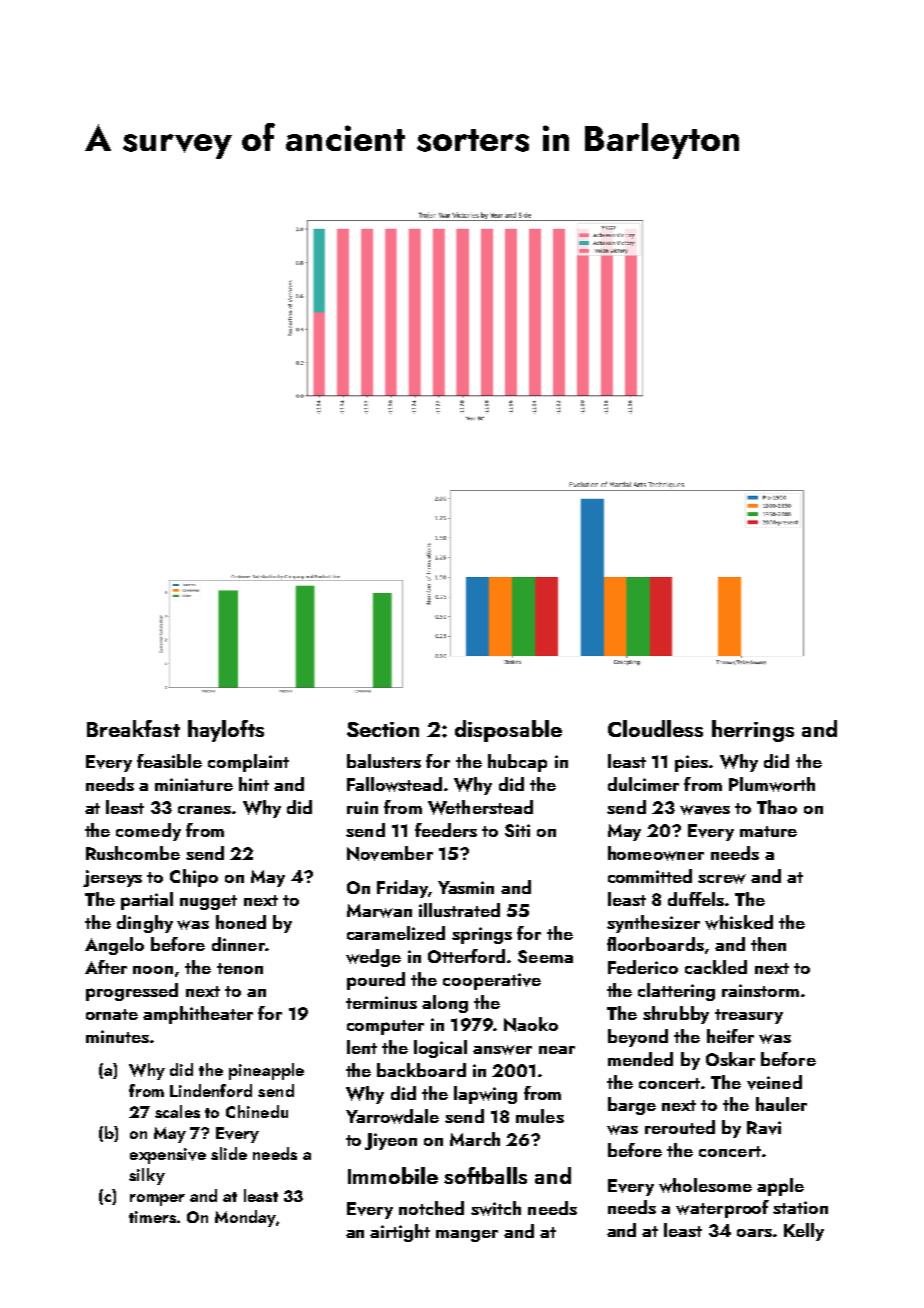 The image size is (924, 1308). What do you see at coordinates (379, 911) in the screenshot?
I see `Marwan` at bounding box center [379, 911].
